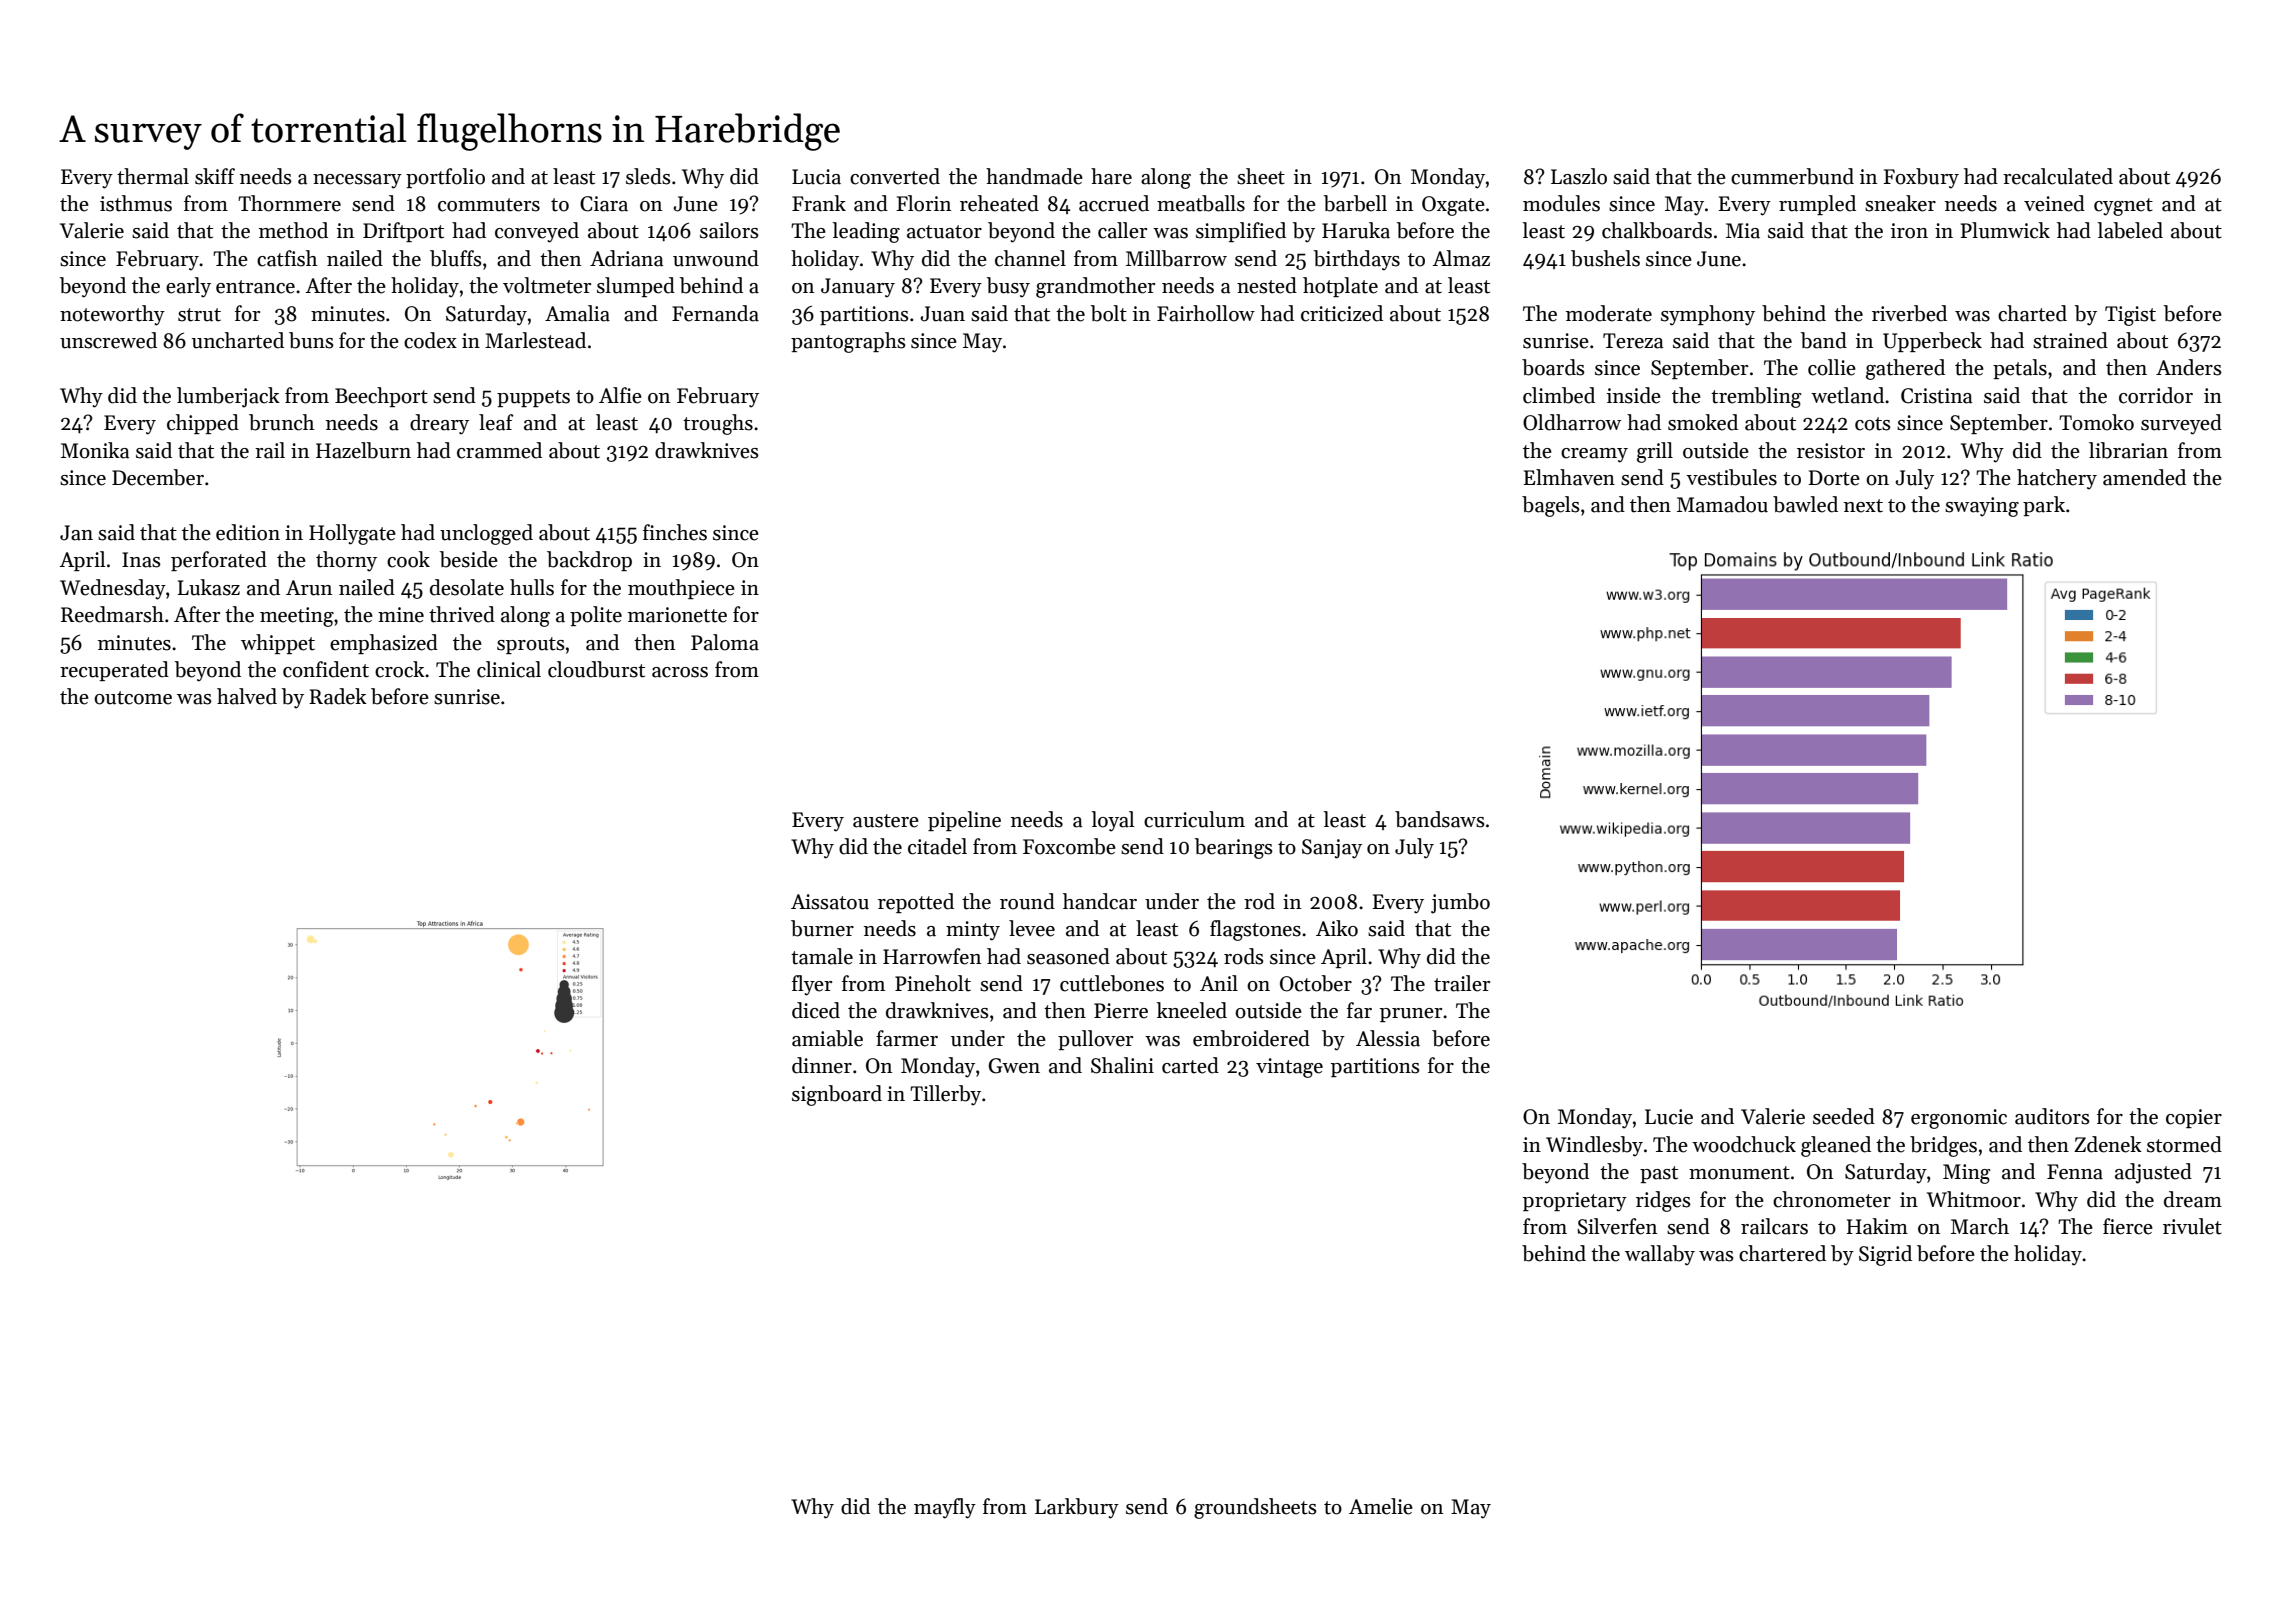 This screenshot has width=2282, height=1614. I want to click on amiable, so click(827, 1038).
